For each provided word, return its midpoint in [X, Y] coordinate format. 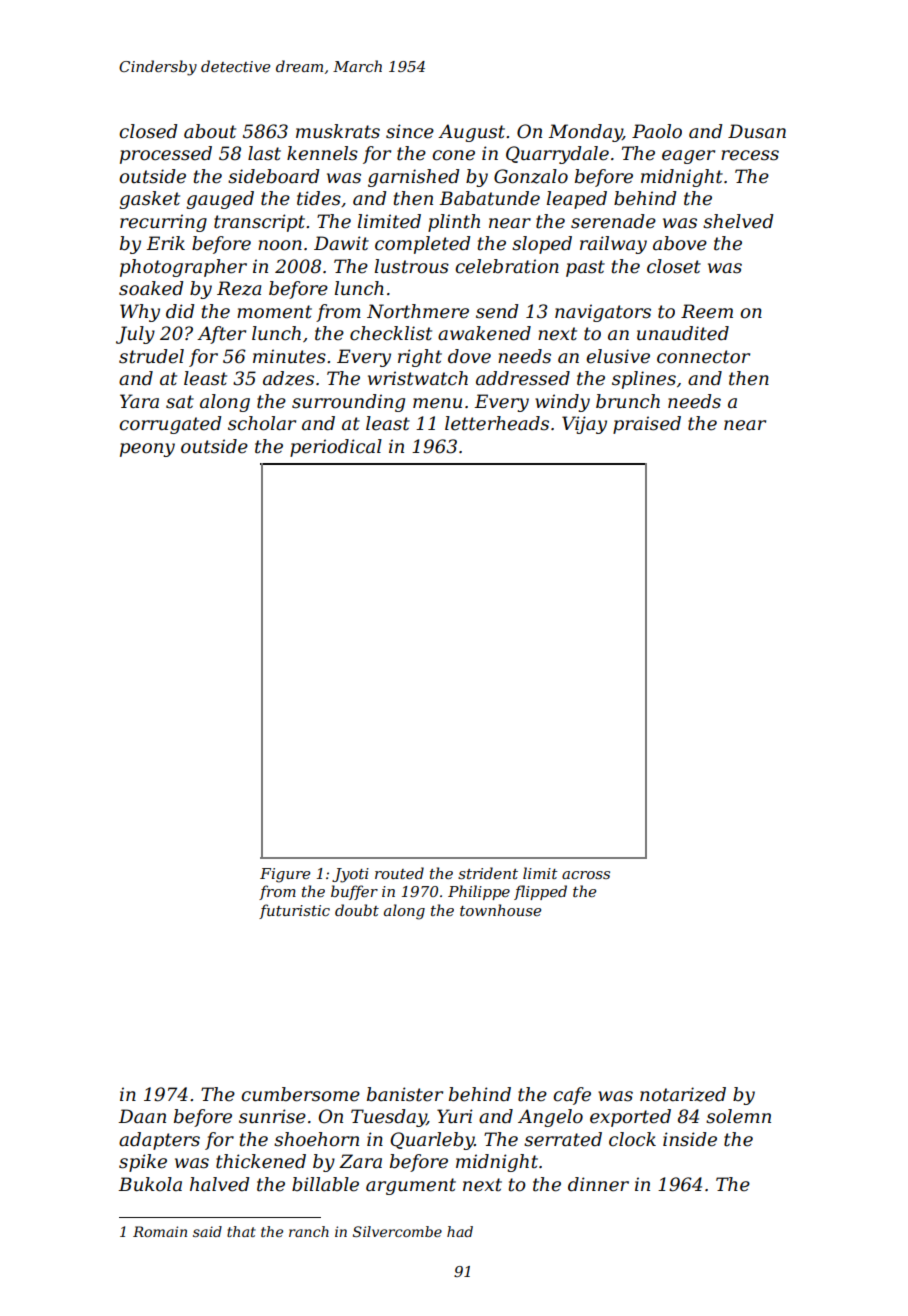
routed [399, 873]
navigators [603, 313]
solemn [738, 1116]
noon [280, 245]
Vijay [584, 425]
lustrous [412, 266]
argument [411, 1186]
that [241, 1231]
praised [647, 425]
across [586, 875]
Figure [285, 875]
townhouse [500, 910]
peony [147, 450]
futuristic [294, 911]
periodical [336, 448]
